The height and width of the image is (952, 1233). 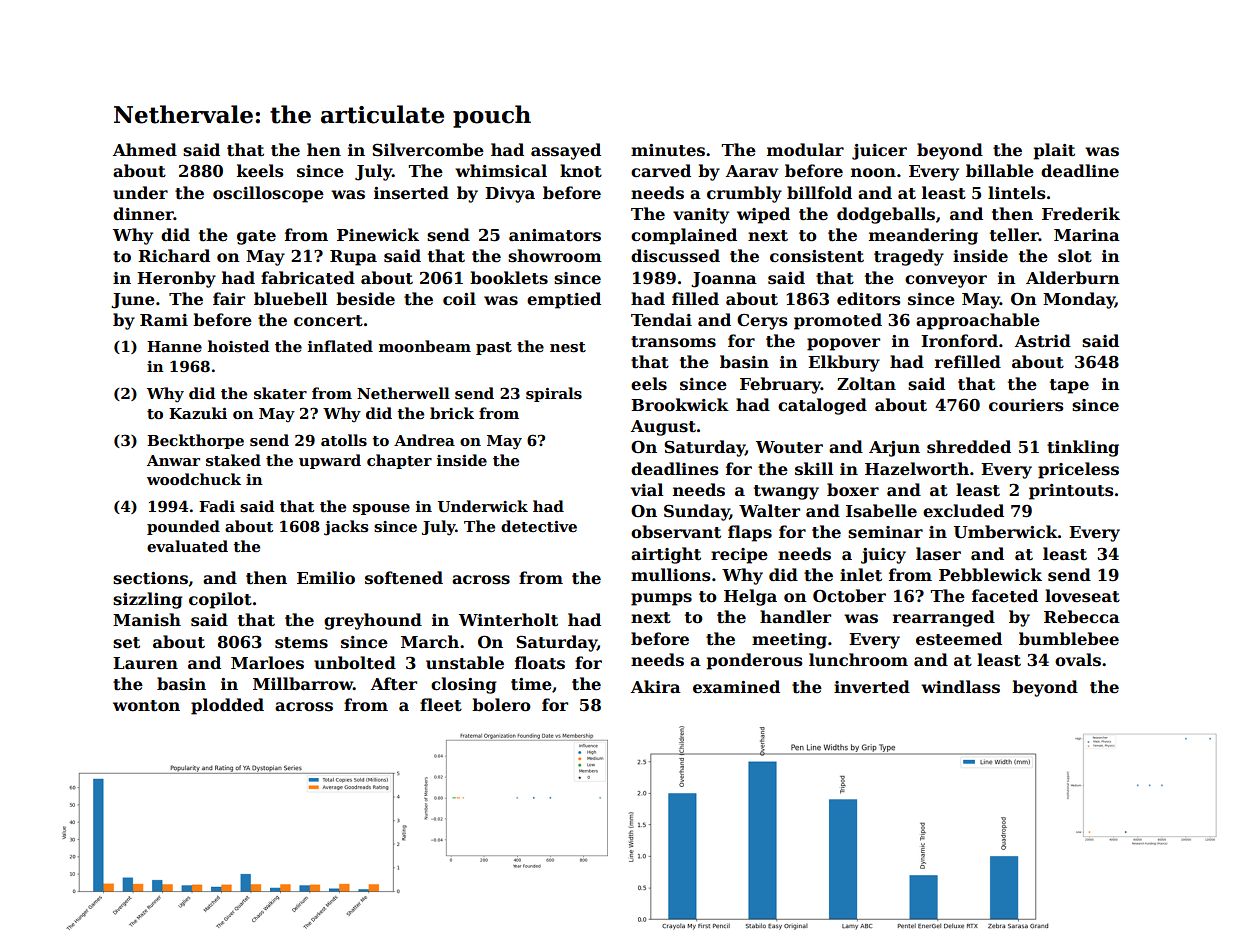 I want to click on recipe, so click(x=739, y=556).
